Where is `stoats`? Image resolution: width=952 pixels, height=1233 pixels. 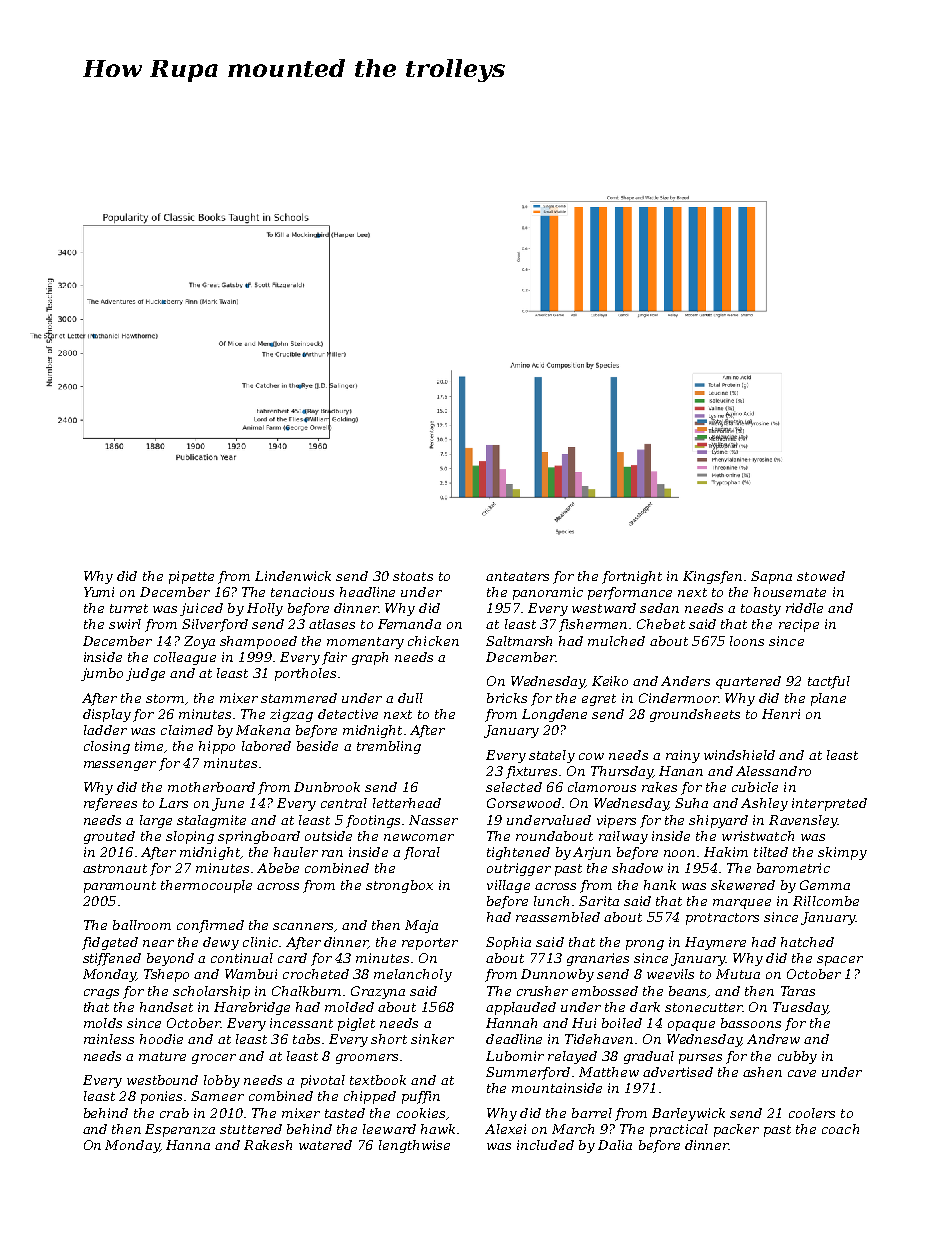
stoats is located at coordinates (413, 576).
